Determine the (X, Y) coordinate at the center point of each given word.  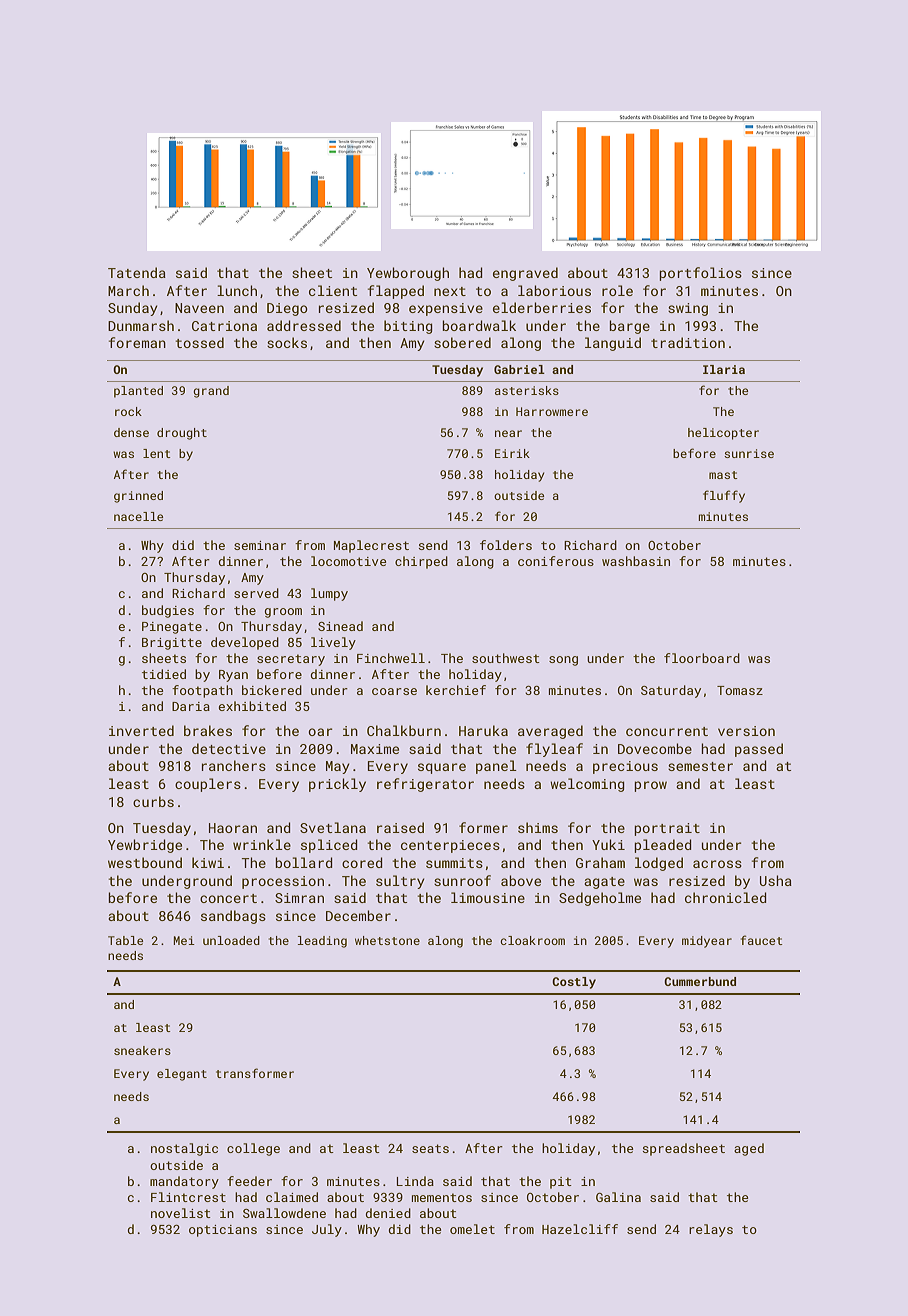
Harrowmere (552, 411)
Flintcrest (188, 1197)
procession (283, 882)
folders (506, 545)
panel (496, 767)
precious (625, 767)
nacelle (138, 516)
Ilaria (724, 369)
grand (211, 392)
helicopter (723, 434)
